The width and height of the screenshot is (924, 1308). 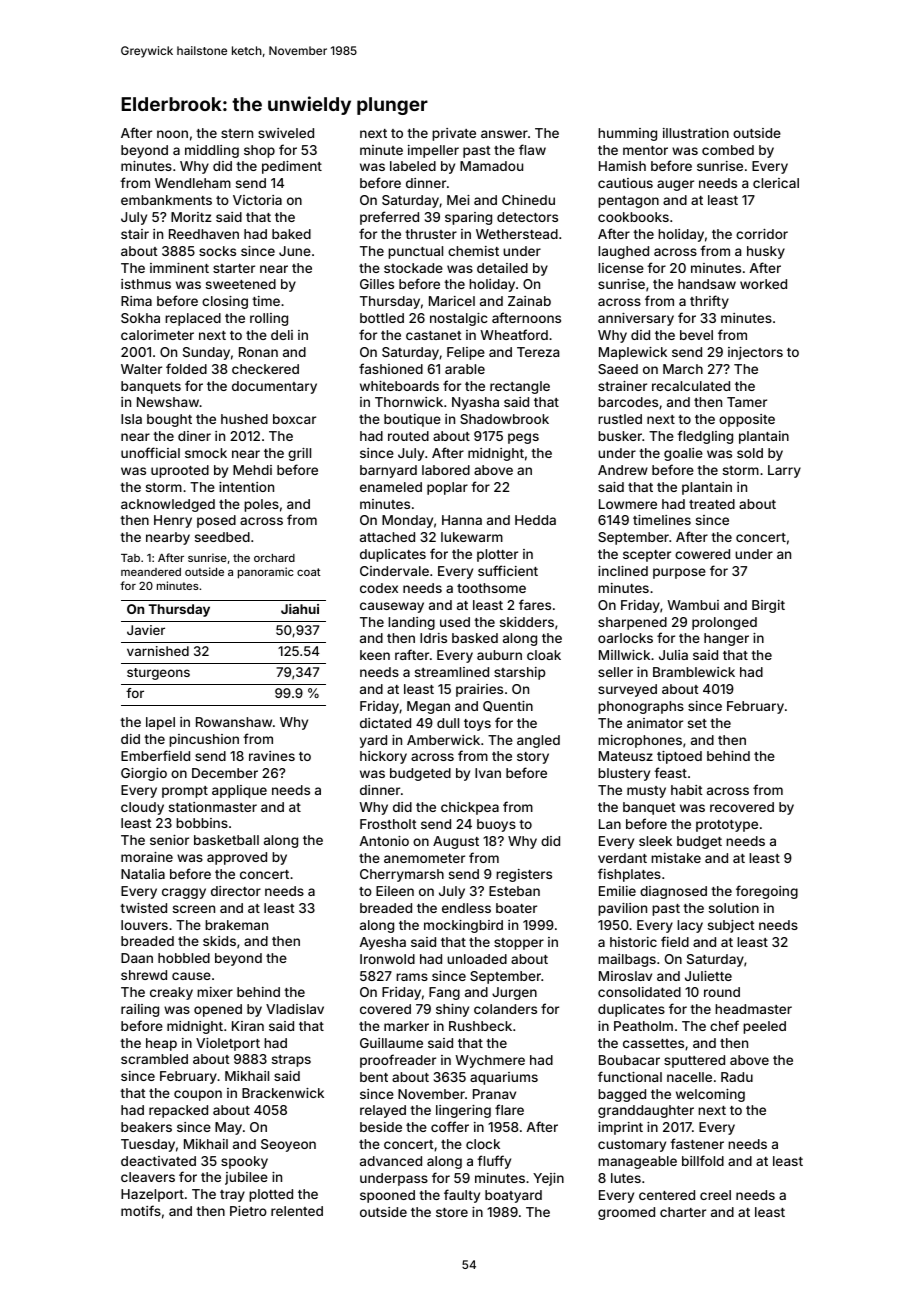 What do you see at coordinates (504, 134) in the screenshot?
I see `answer` at bounding box center [504, 134].
